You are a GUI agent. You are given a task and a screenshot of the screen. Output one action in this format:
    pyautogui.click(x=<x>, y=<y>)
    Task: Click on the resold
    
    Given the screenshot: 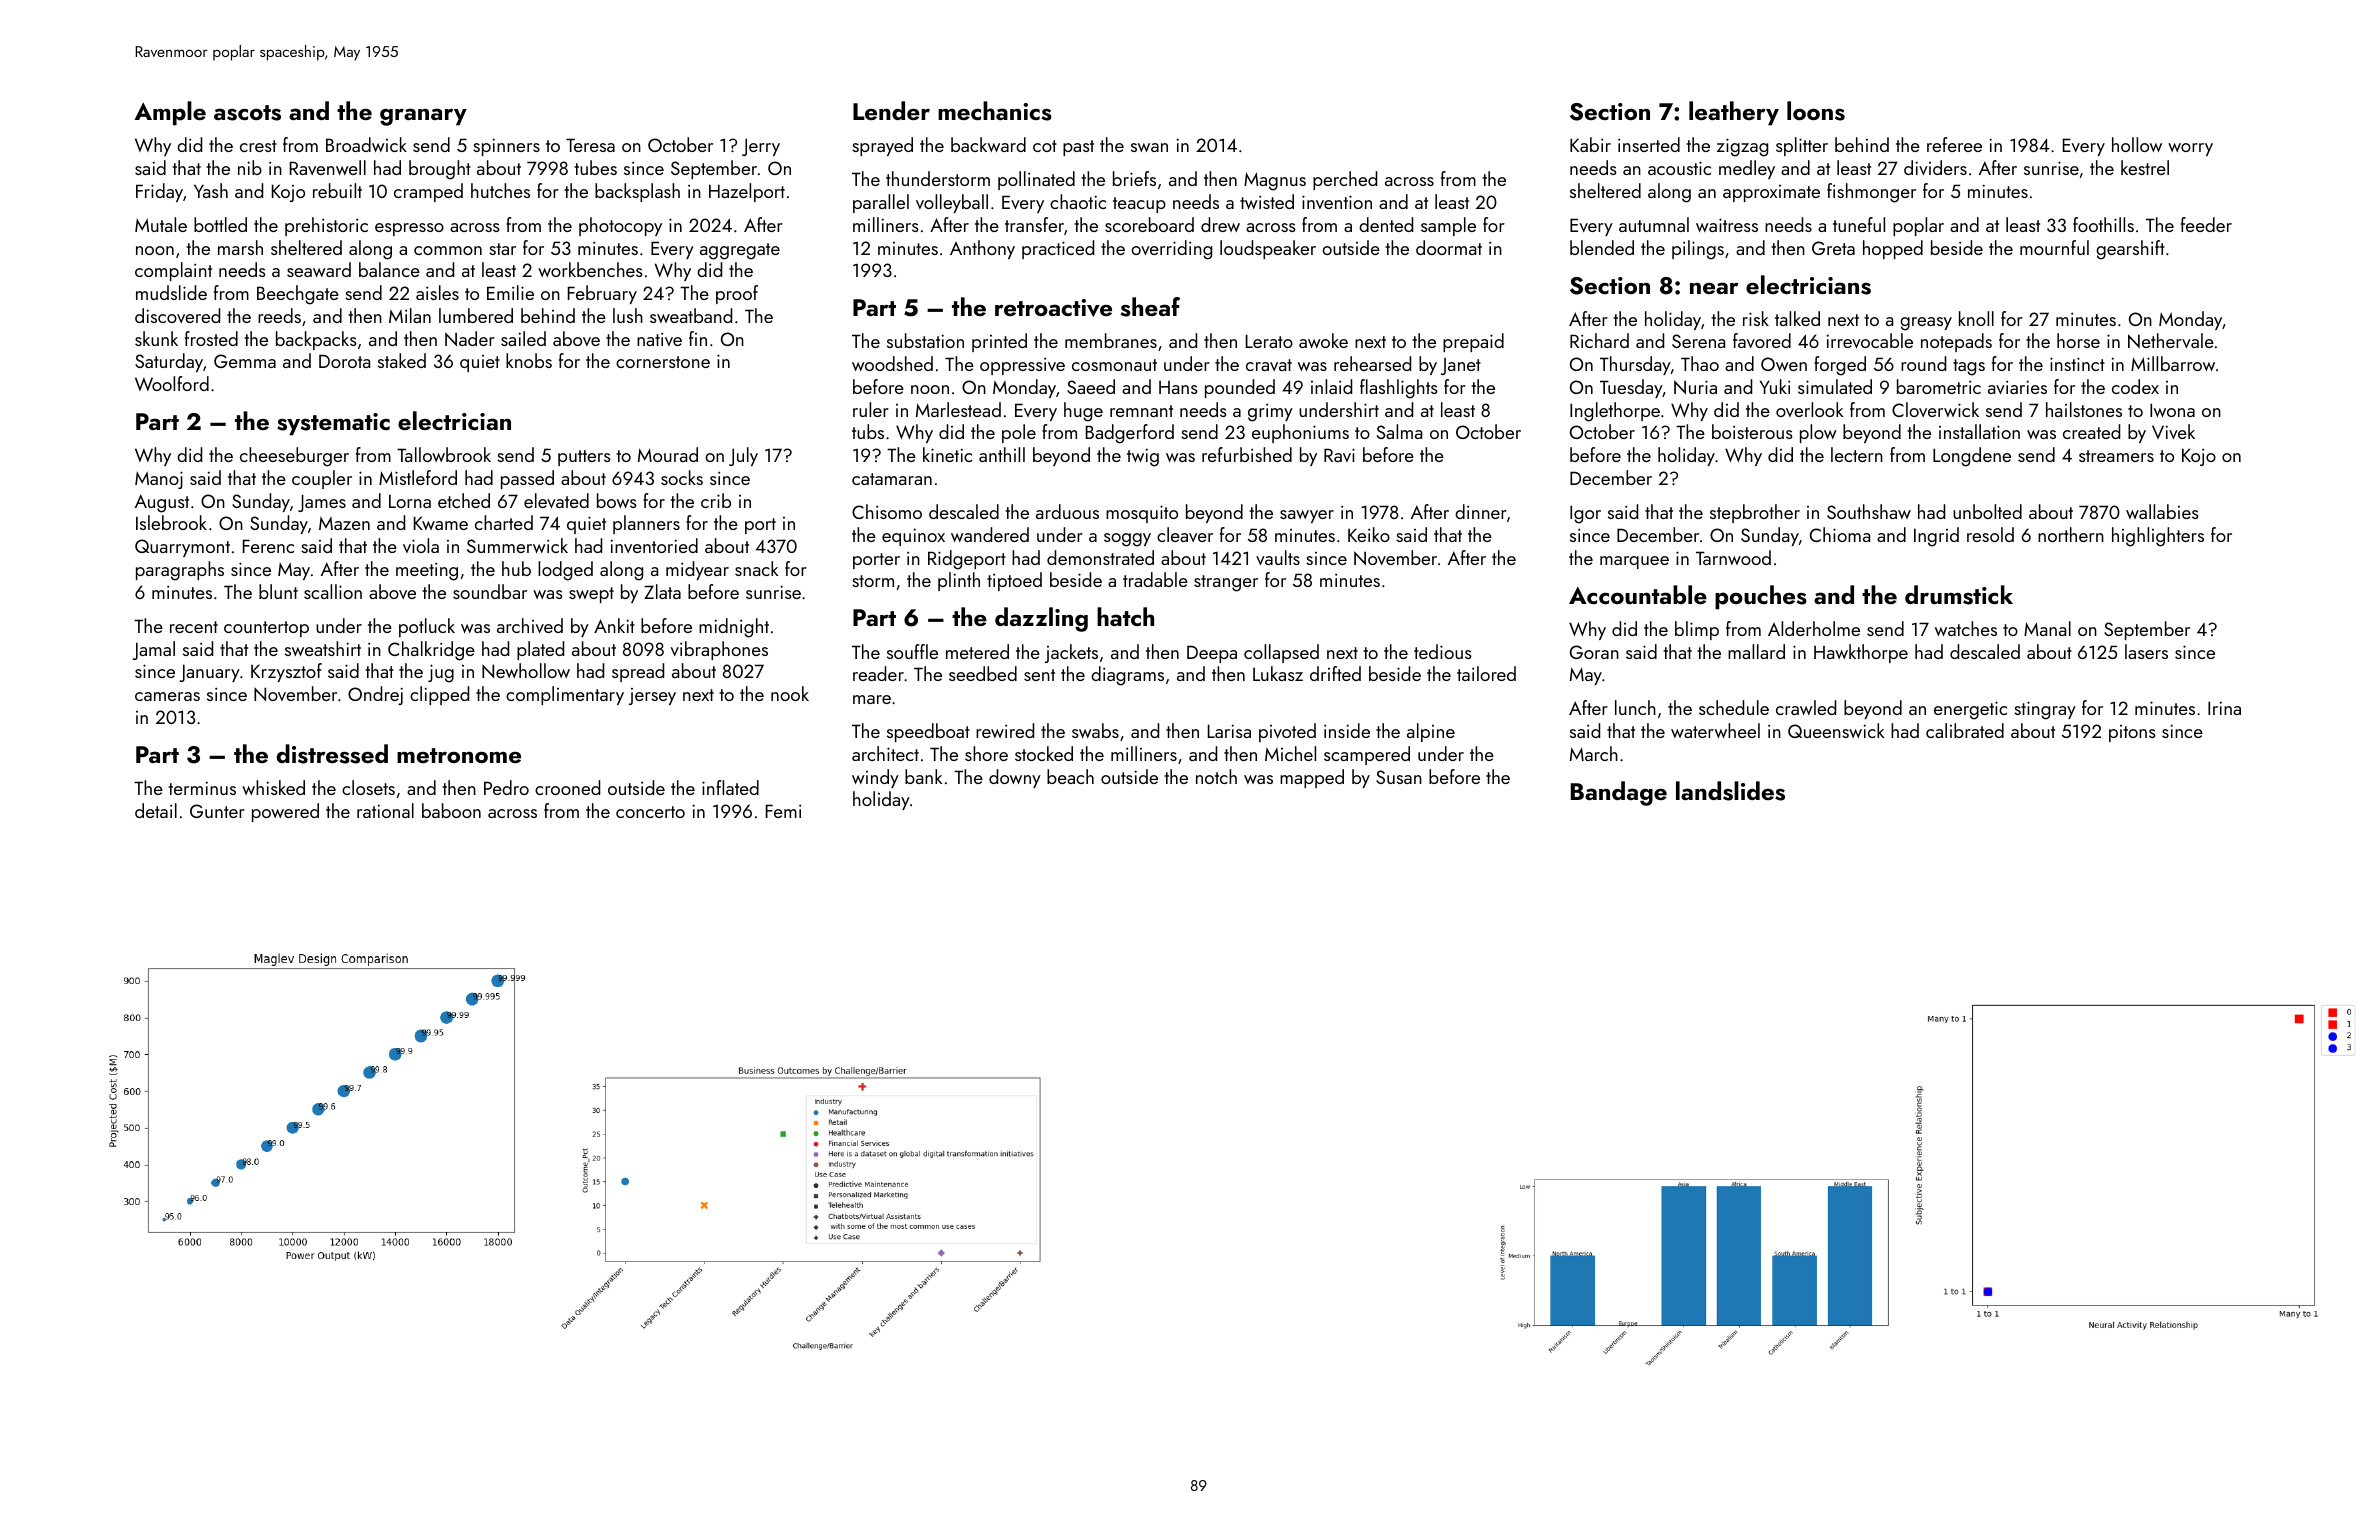 What is the action you would take?
    pyautogui.click(x=1990, y=534)
